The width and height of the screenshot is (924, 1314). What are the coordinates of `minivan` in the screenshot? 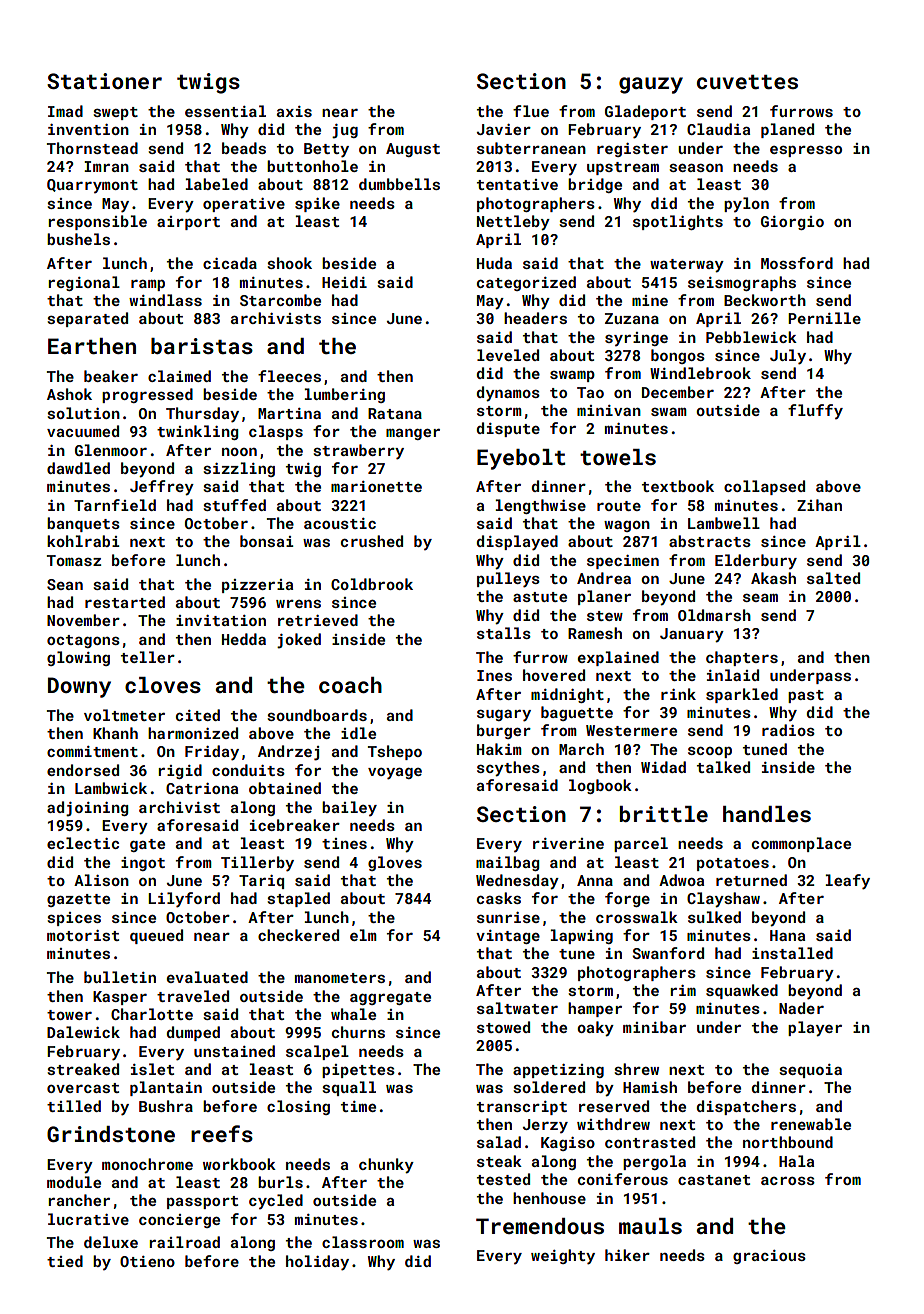 It's located at (609, 410).
